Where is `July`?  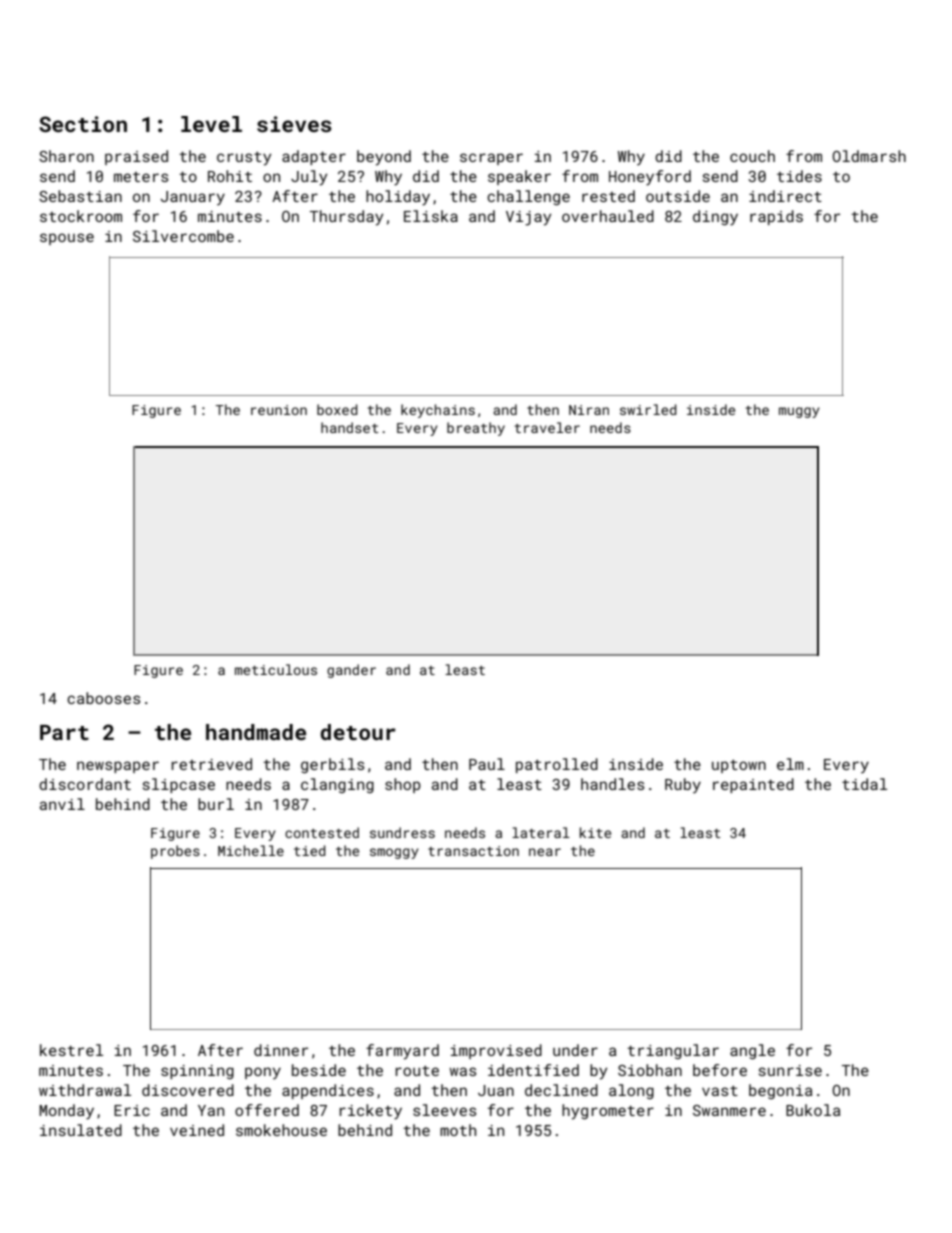 July is located at coordinates (309, 178).
